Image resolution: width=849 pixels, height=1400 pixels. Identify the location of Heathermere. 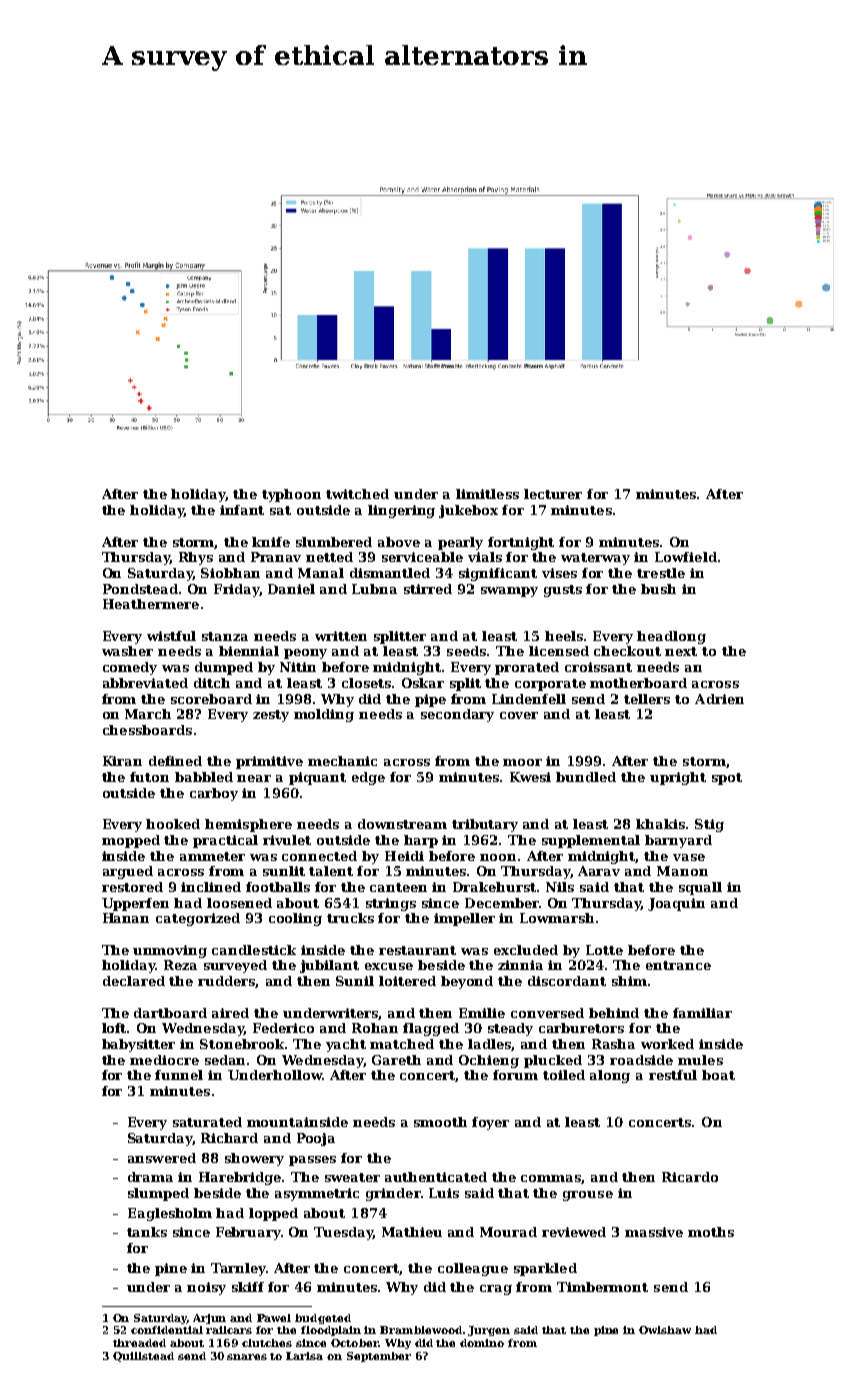
(151, 604).
